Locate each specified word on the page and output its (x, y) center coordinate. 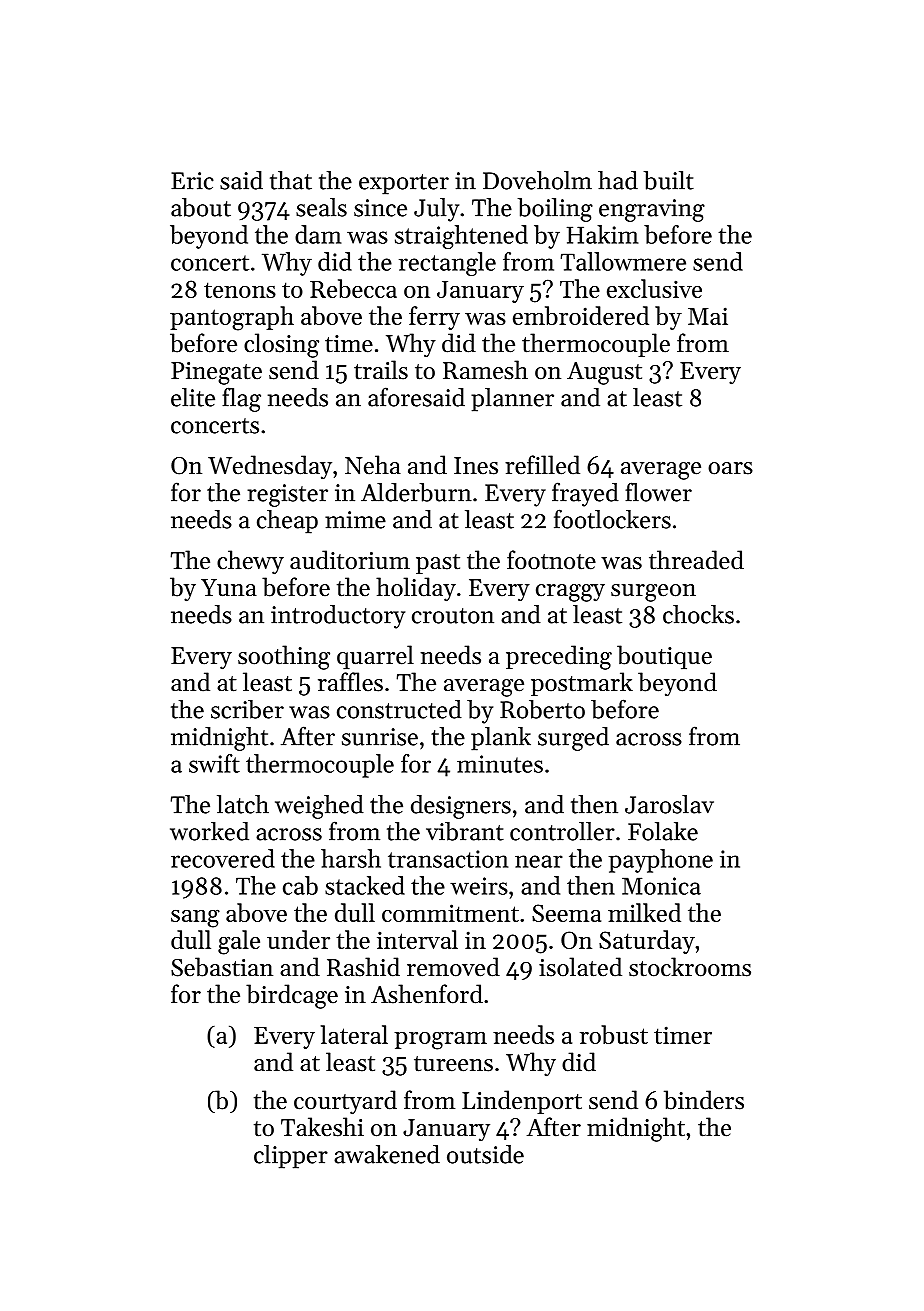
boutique (664, 657)
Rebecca (353, 288)
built (669, 180)
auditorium (350, 560)
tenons (240, 290)
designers (461, 807)
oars (730, 468)
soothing (284, 657)
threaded (696, 560)
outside (485, 1154)
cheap (287, 522)
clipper (291, 1157)
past (438, 564)
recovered (223, 858)
